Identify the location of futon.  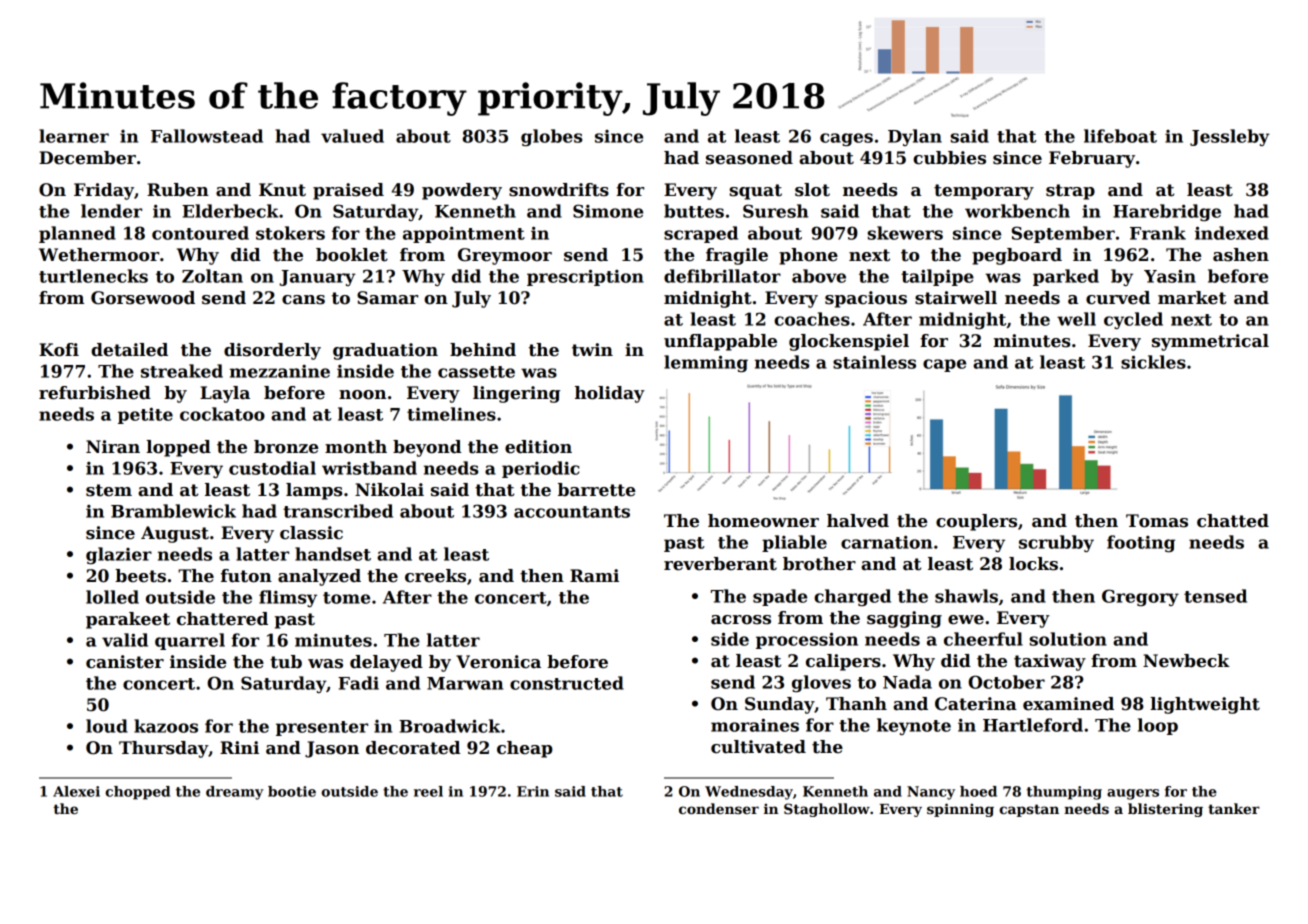
(246, 576).
